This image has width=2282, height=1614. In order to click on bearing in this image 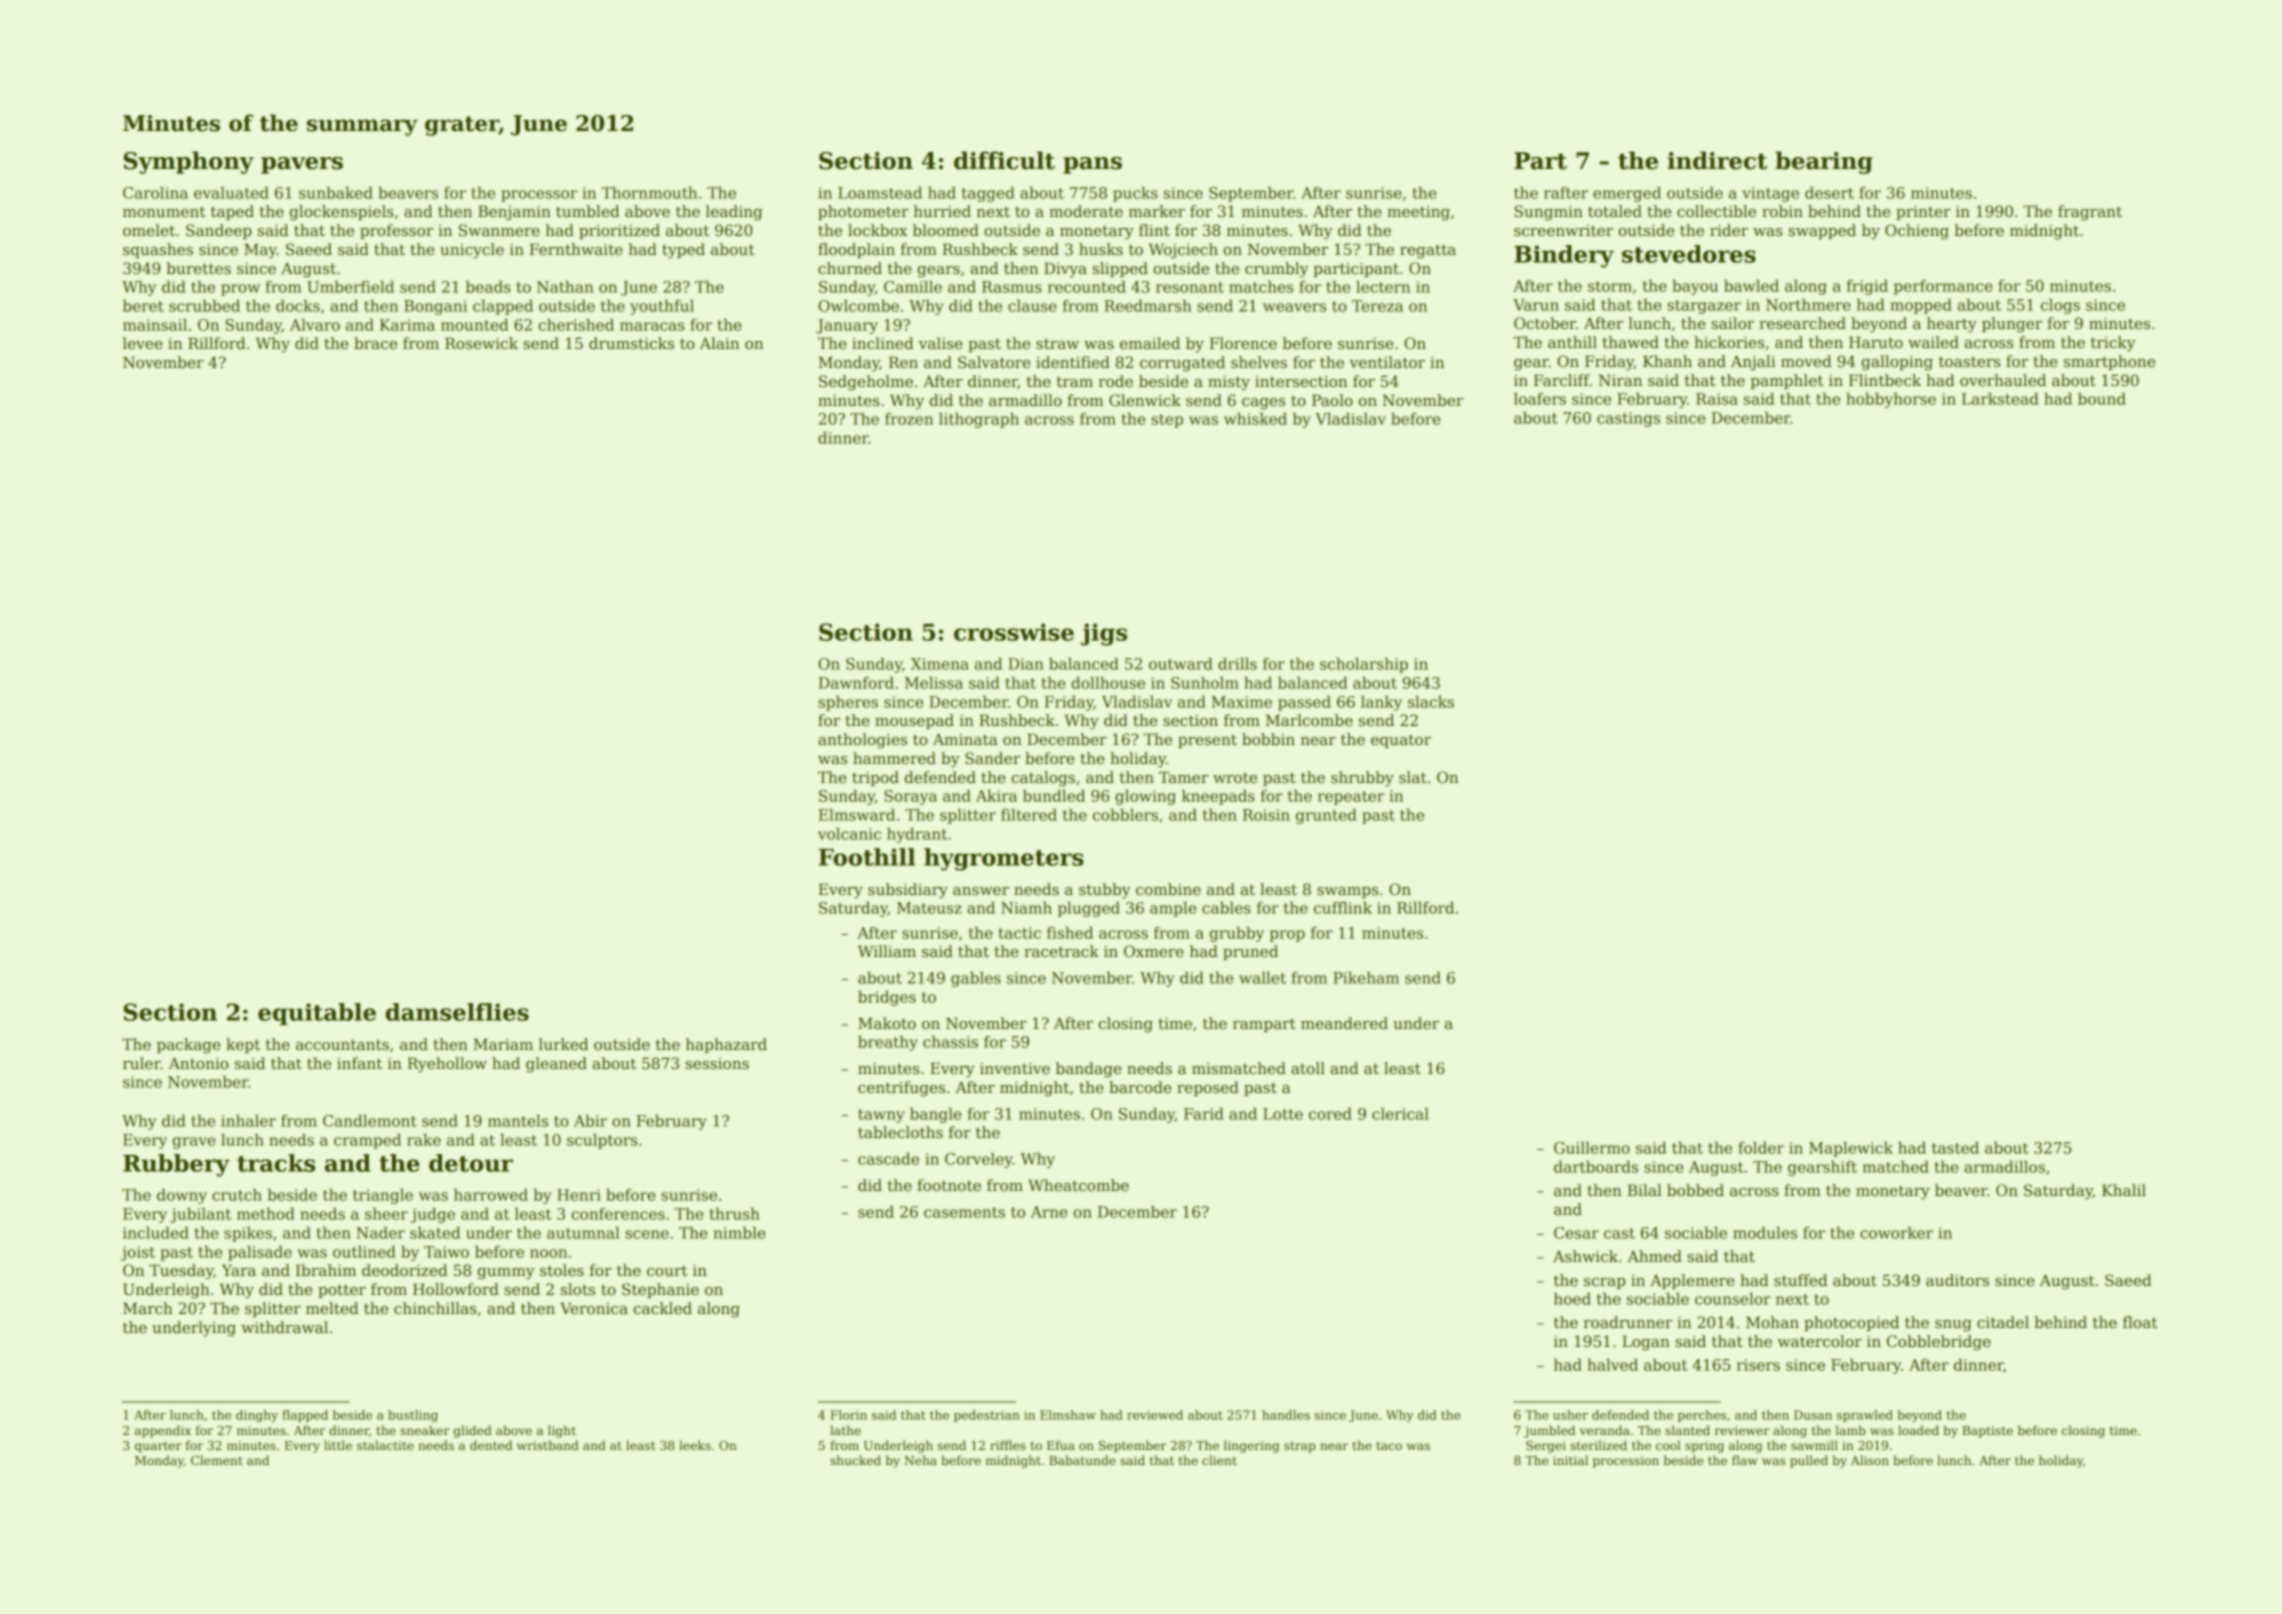, I will do `click(1824, 162)`.
